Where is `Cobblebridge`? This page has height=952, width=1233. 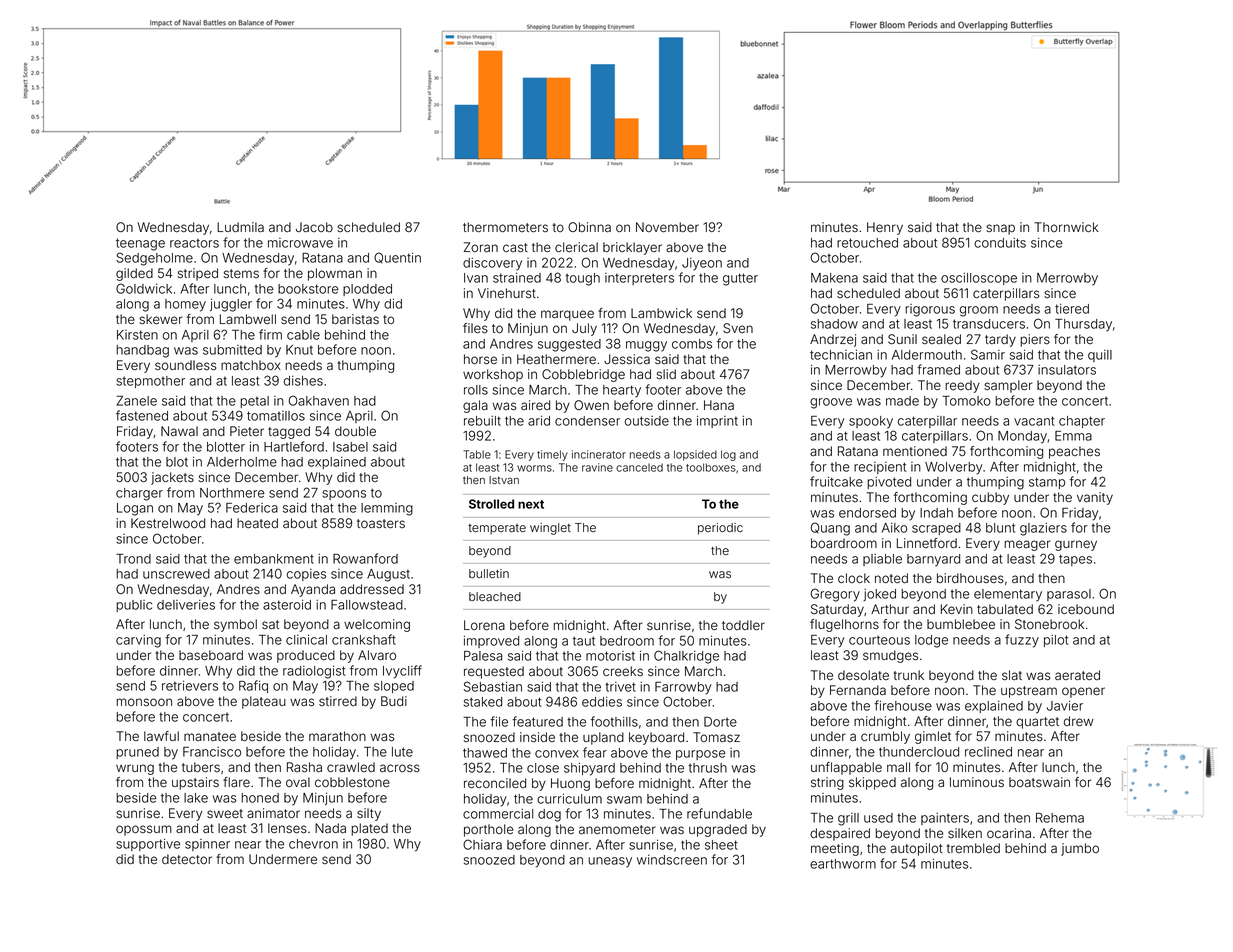 Cobblebridge is located at coordinates (583, 375).
